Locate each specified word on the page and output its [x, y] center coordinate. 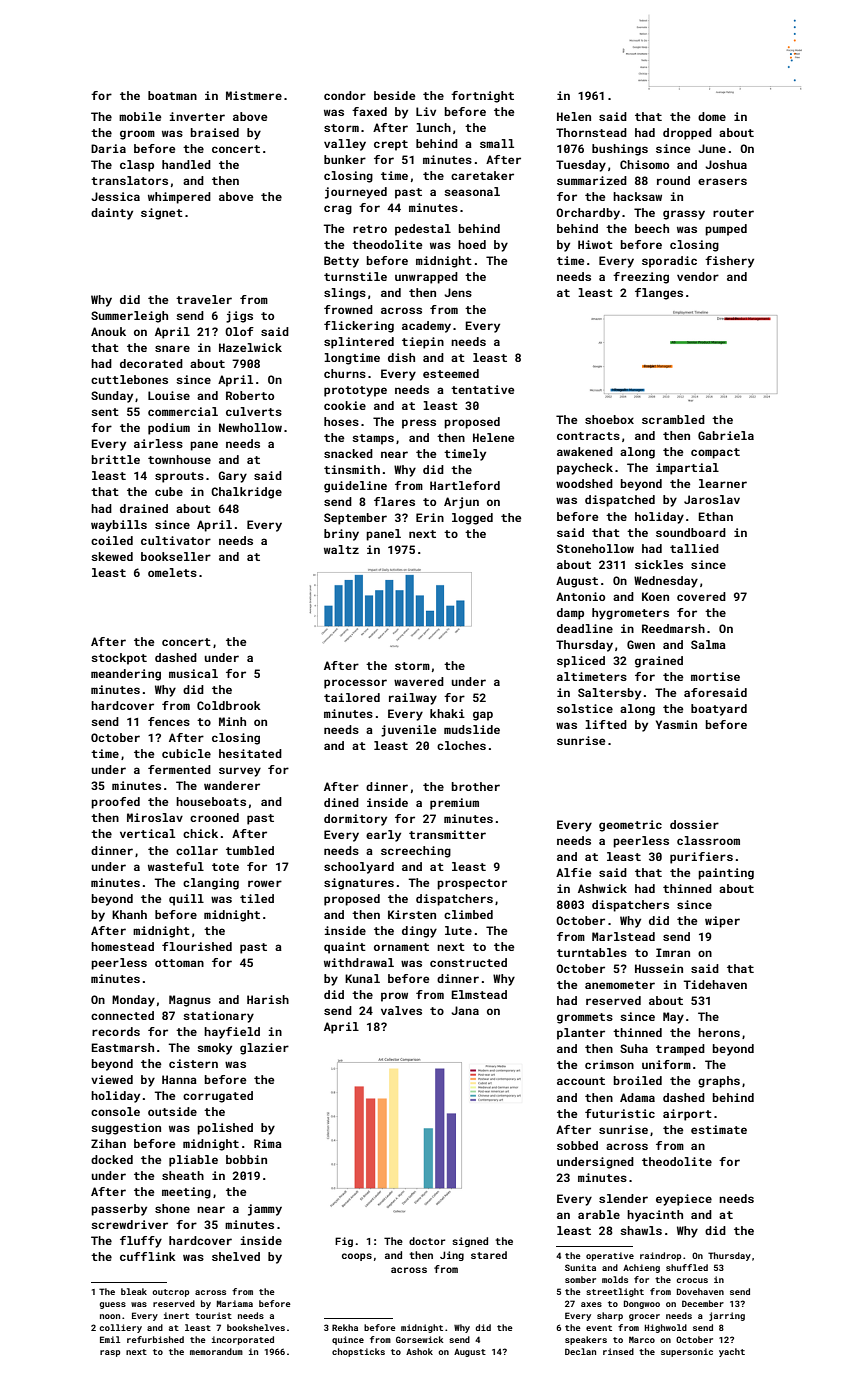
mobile [140, 116]
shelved [236, 1256]
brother [475, 786]
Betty [341, 262]
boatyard [719, 710]
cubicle [186, 753]
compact [715, 453]
